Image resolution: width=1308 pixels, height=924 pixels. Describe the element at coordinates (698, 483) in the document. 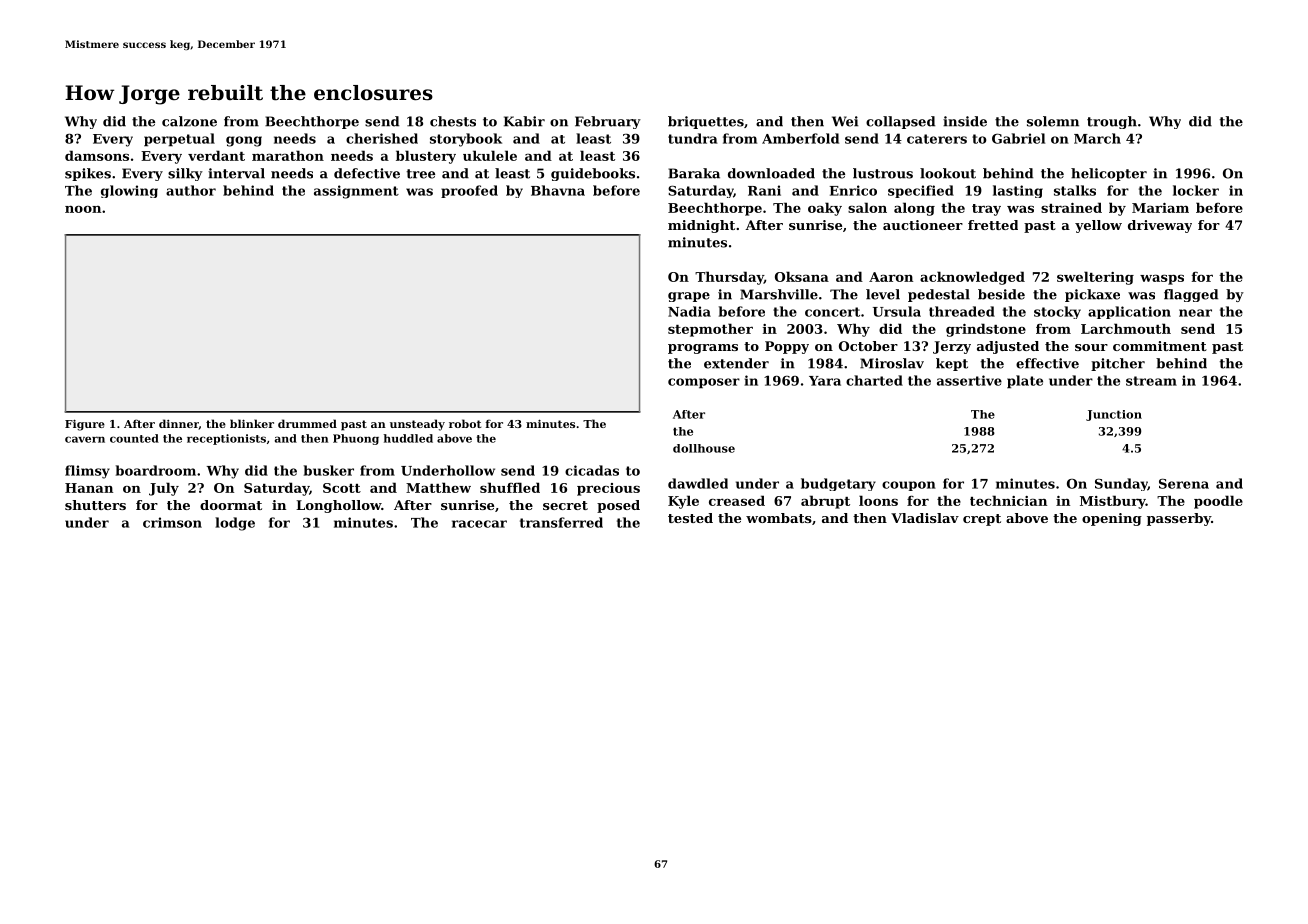

I see `dawdled` at that location.
